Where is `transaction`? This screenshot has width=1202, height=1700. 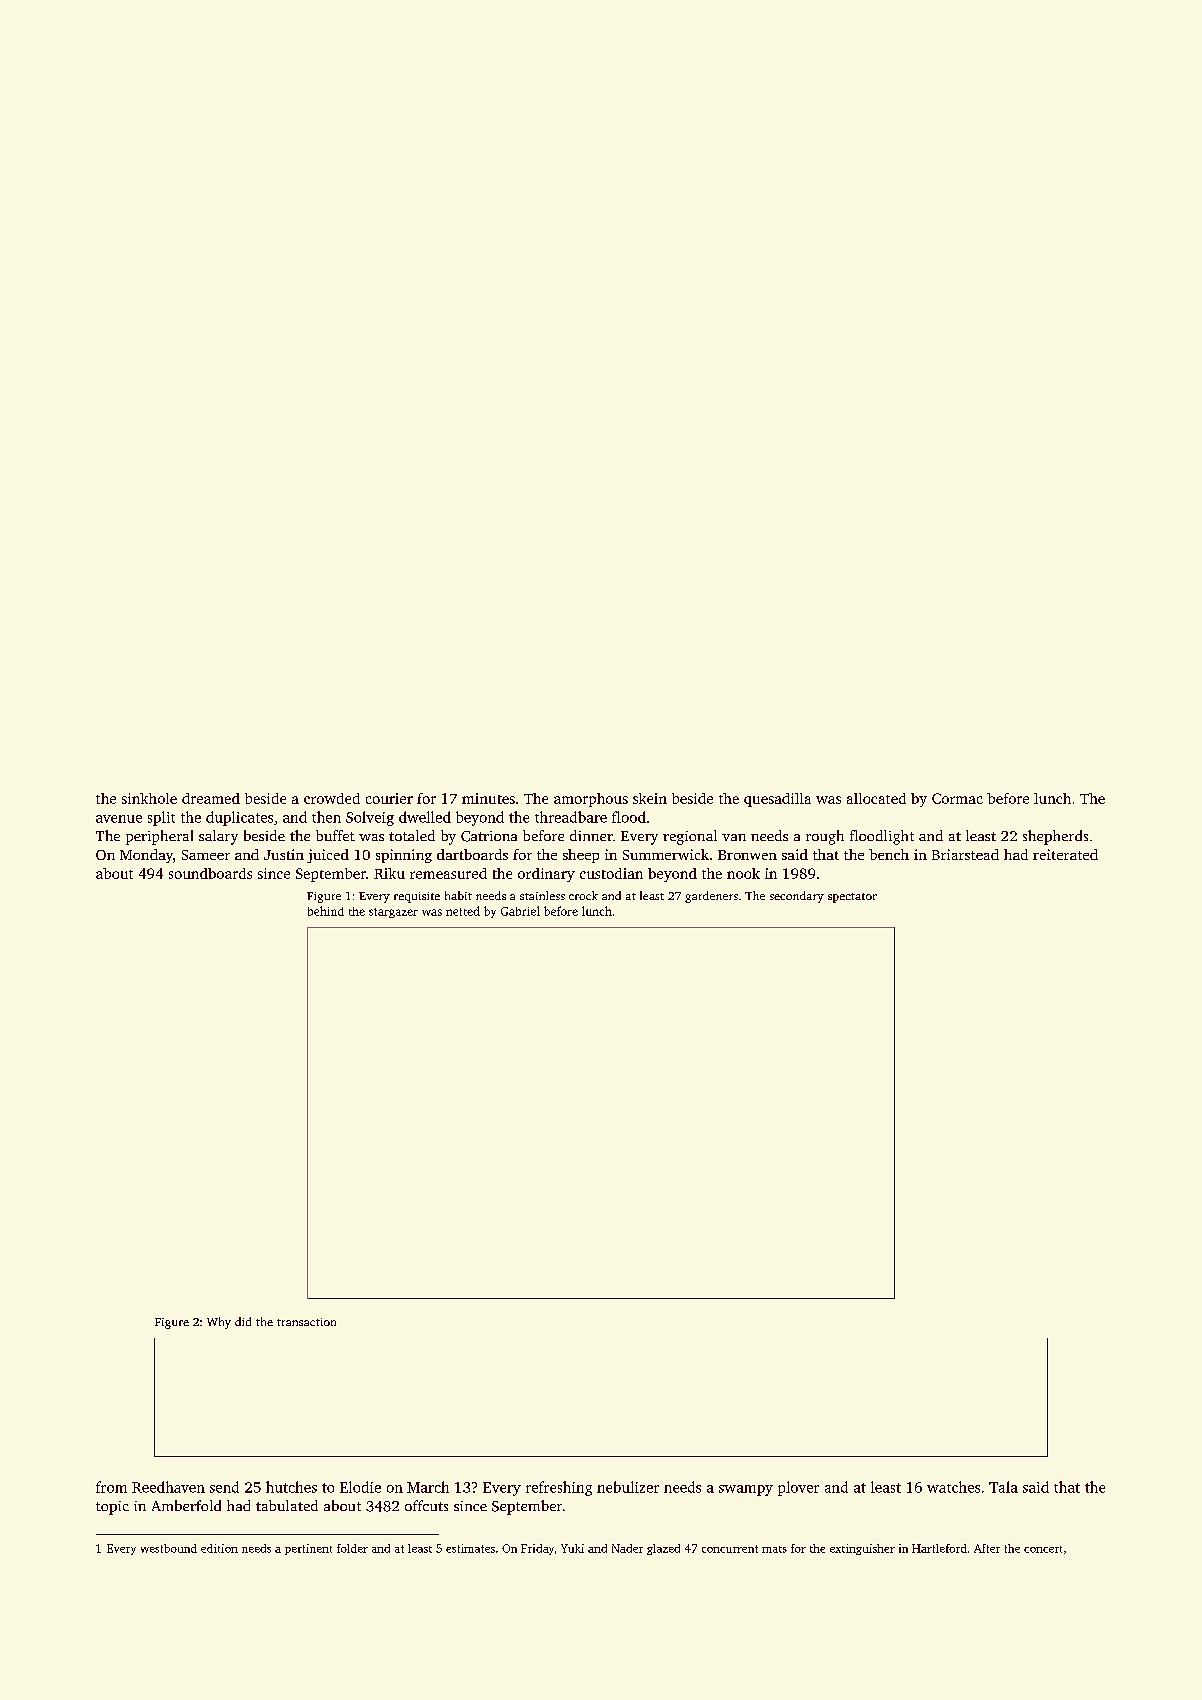
transaction is located at coordinates (306, 1322).
